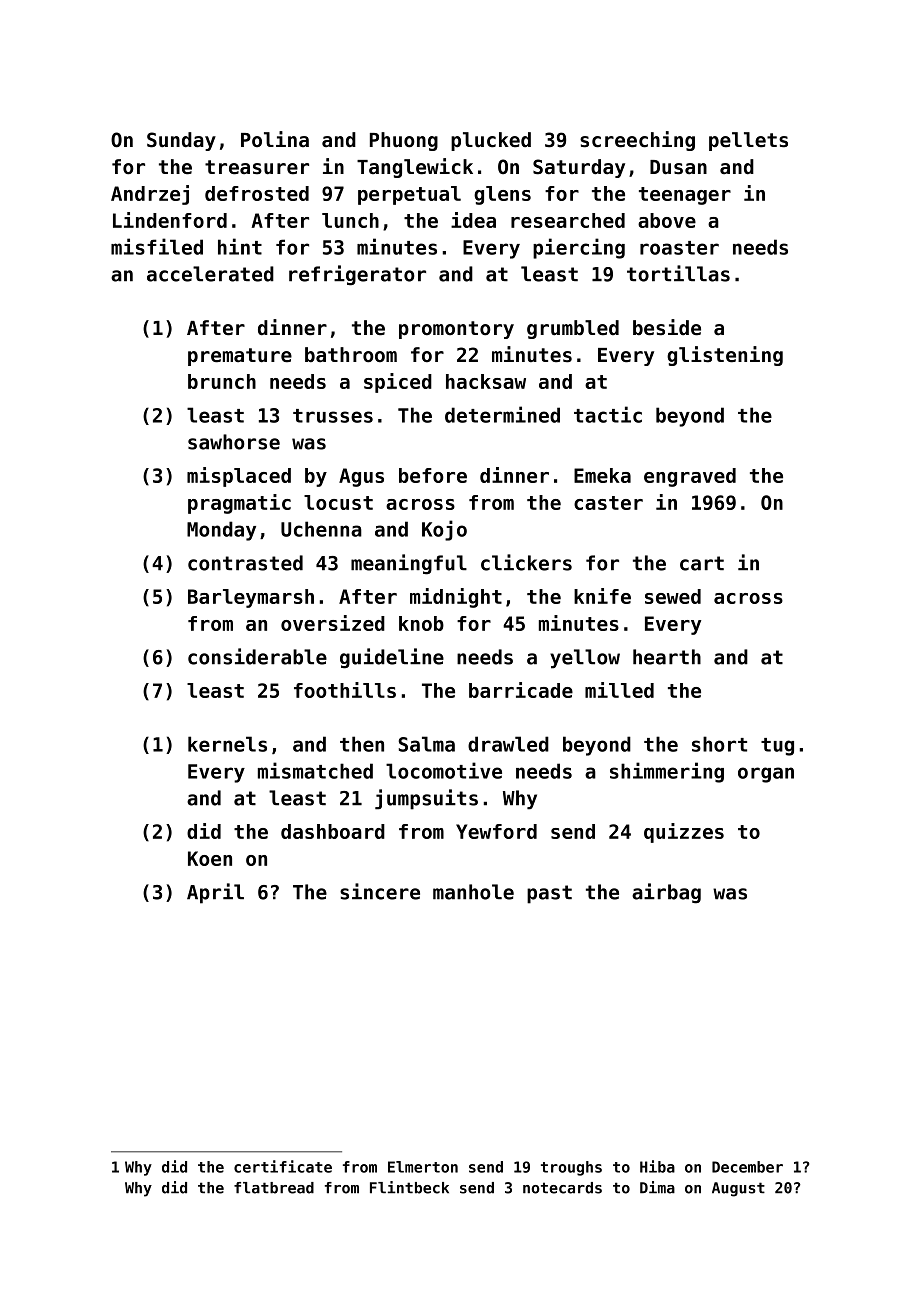 This screenshot has height=1314, width=924. What do you see at coordinates (426, 799) in the screenshot?
I see `jumpsuits` at bounding box center [426, 799].
